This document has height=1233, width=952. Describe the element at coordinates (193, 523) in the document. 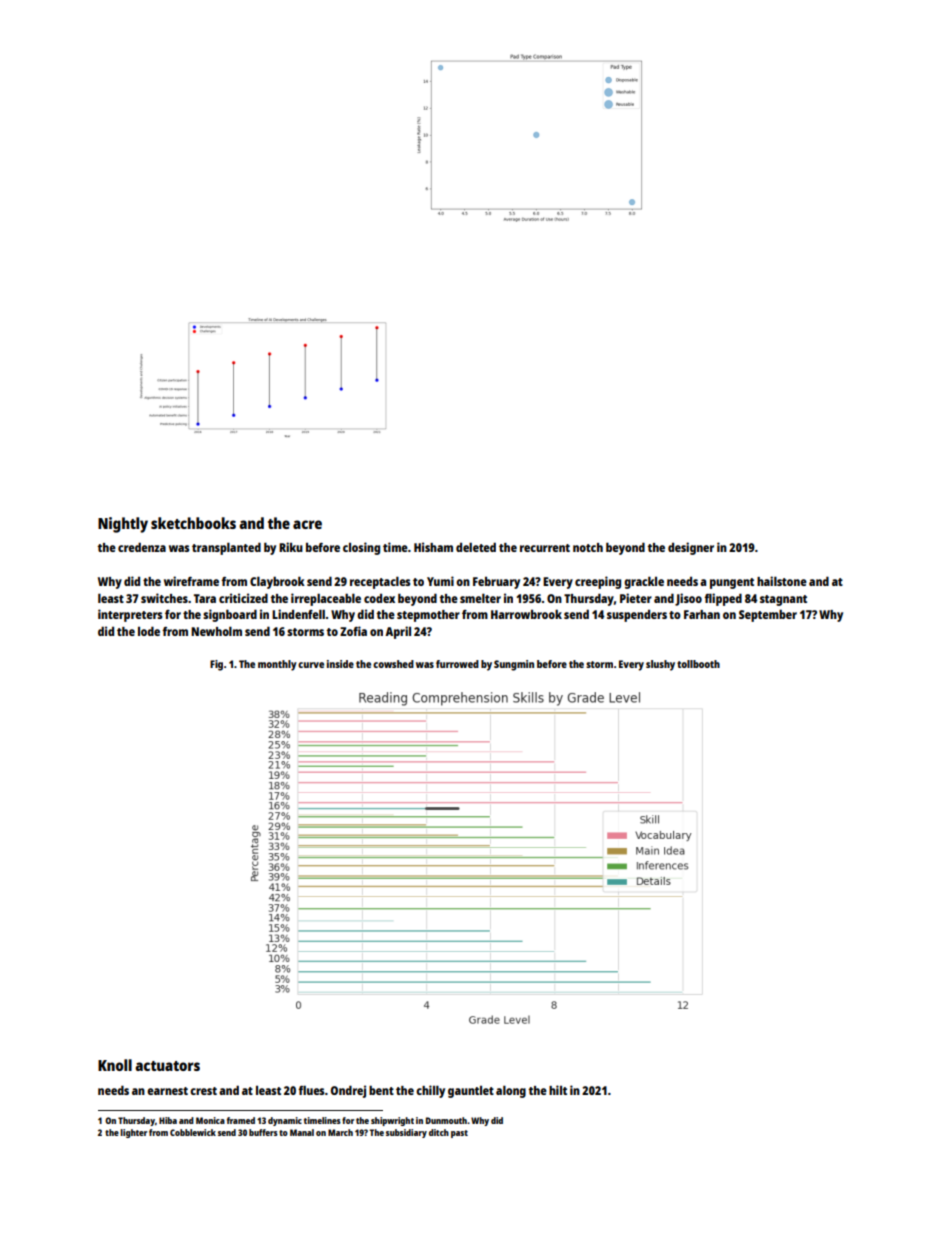

I see `sketchbooks` at that location.
